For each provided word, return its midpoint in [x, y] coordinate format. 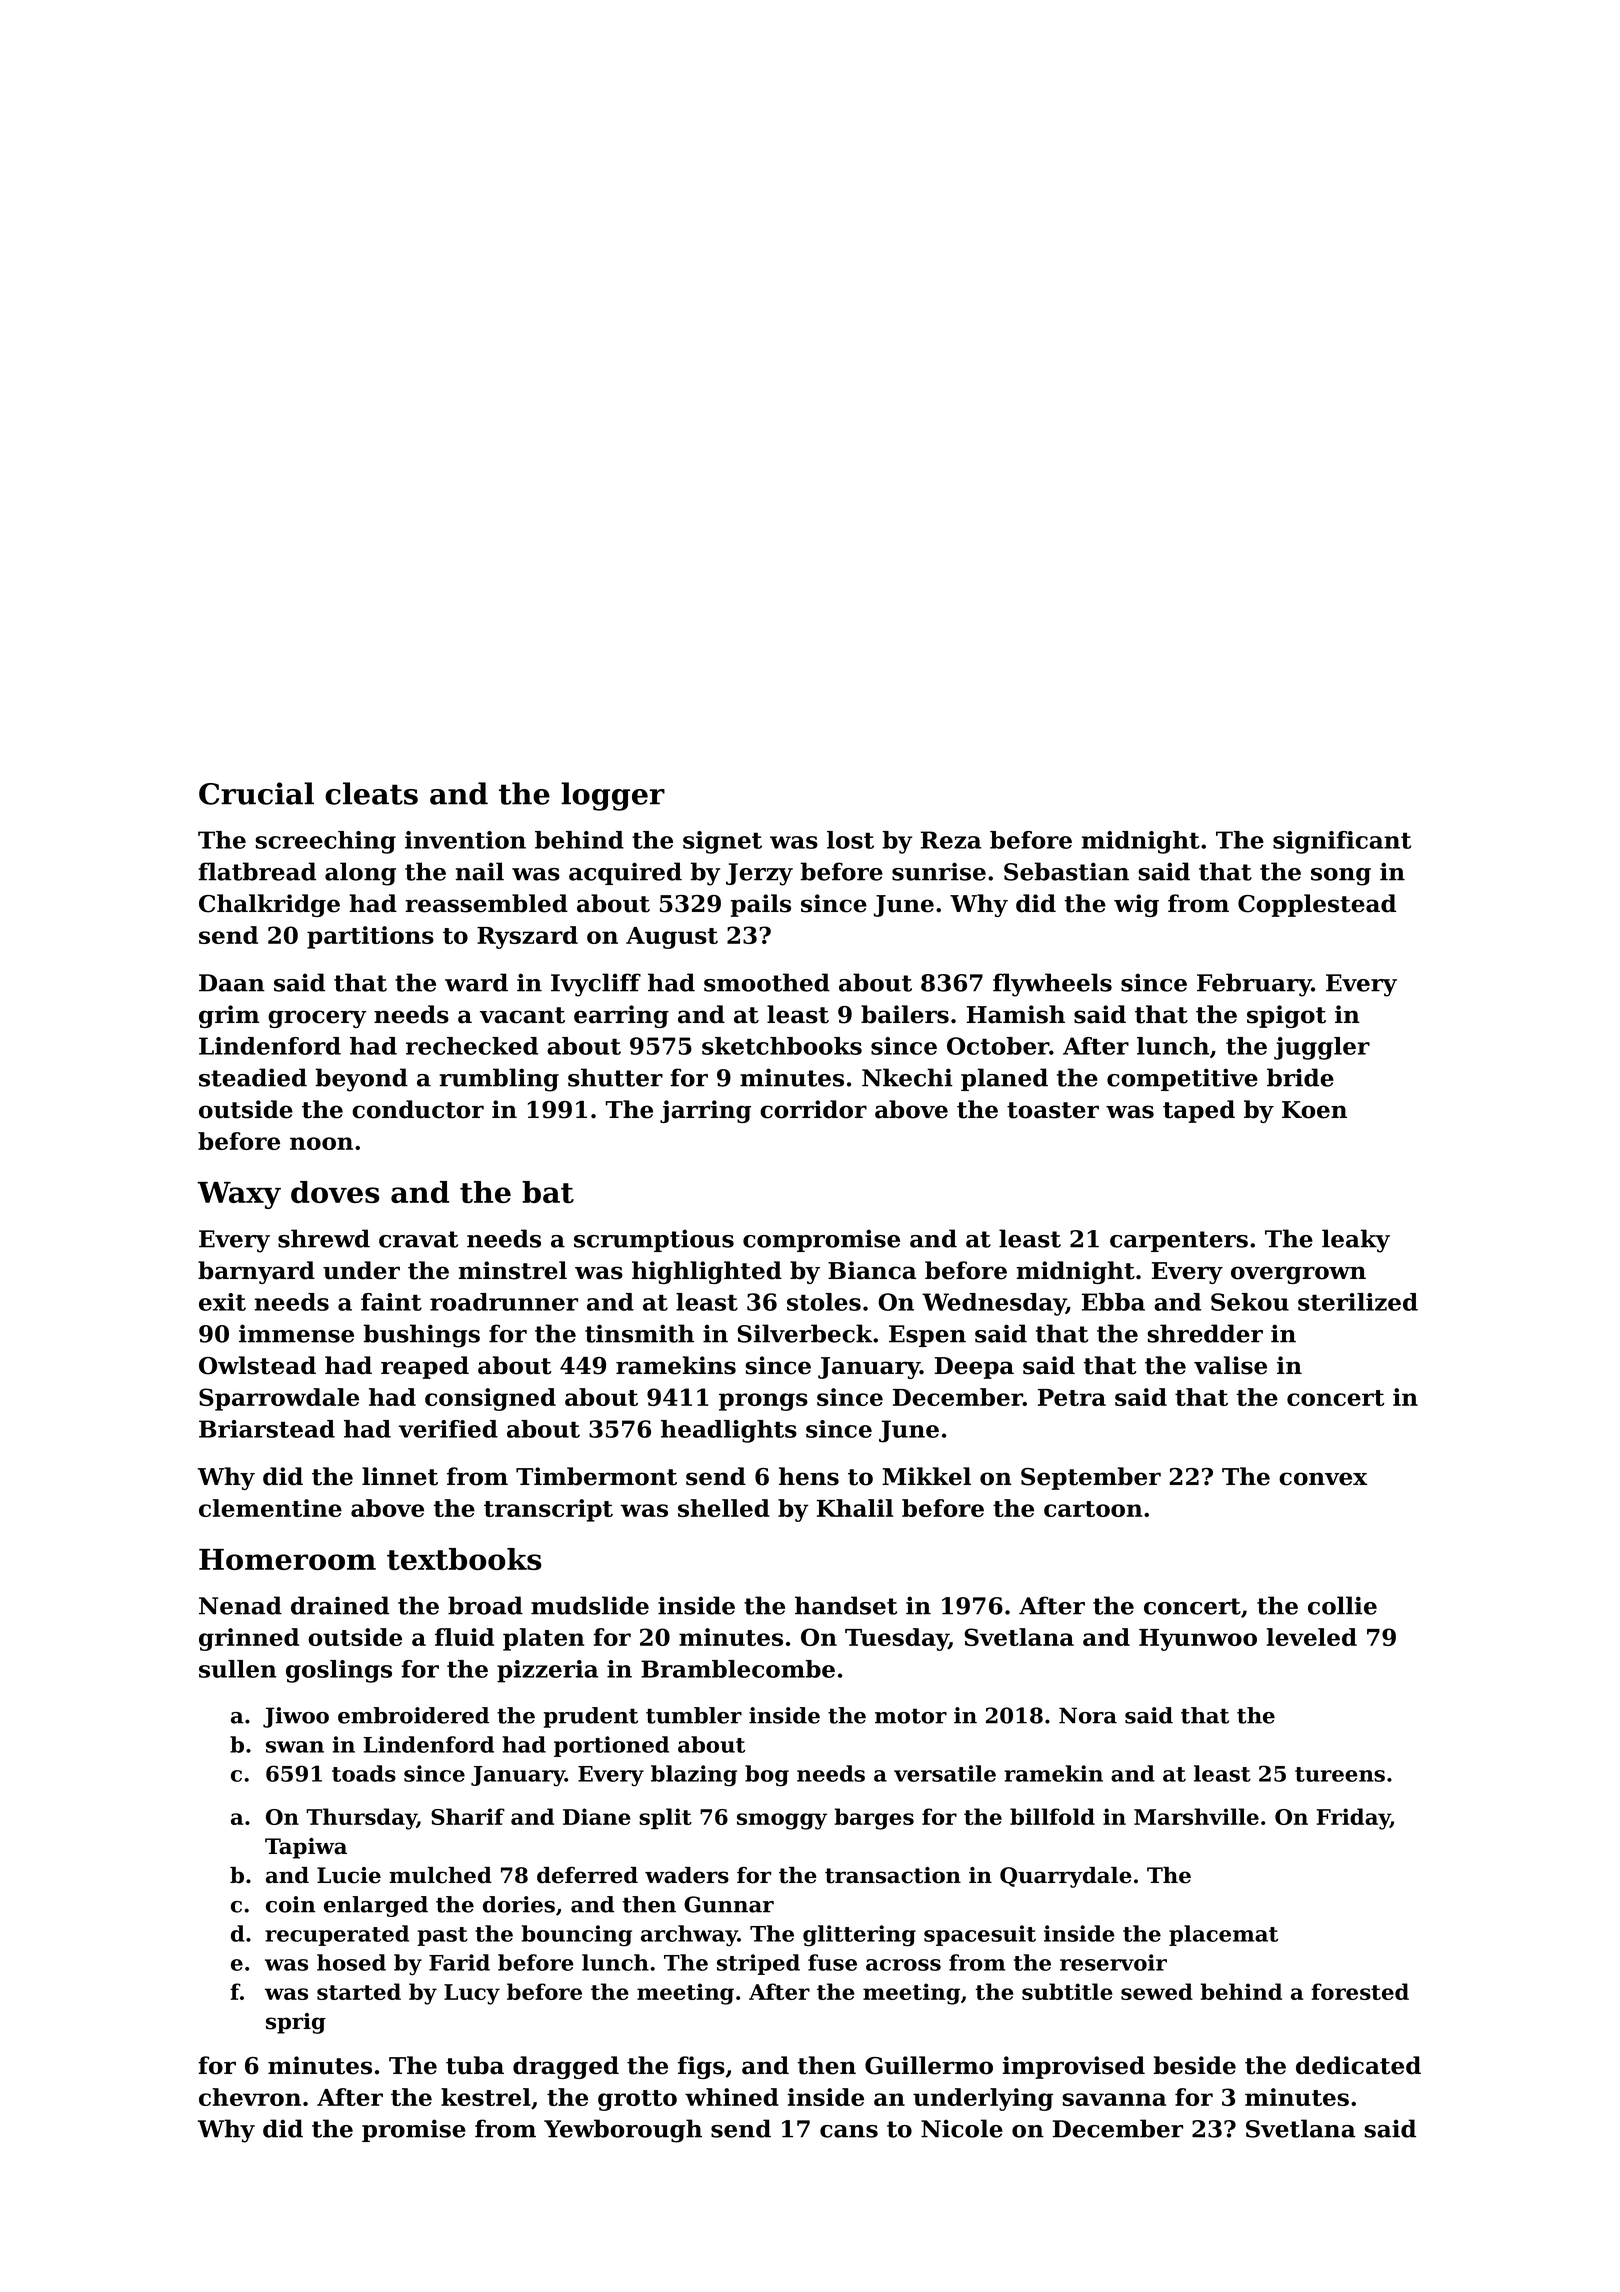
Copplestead [1317, 905]
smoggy [782, 1821]
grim [229, 1016]
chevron [250, 2097]
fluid [464, 1637]
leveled [1312, 1637]
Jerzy [759, 874]
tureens [1340, 1774]
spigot [1286, 1016]
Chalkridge [269, 905]
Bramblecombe [738, 1669]
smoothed [767, 982]
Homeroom [287, 1559]
